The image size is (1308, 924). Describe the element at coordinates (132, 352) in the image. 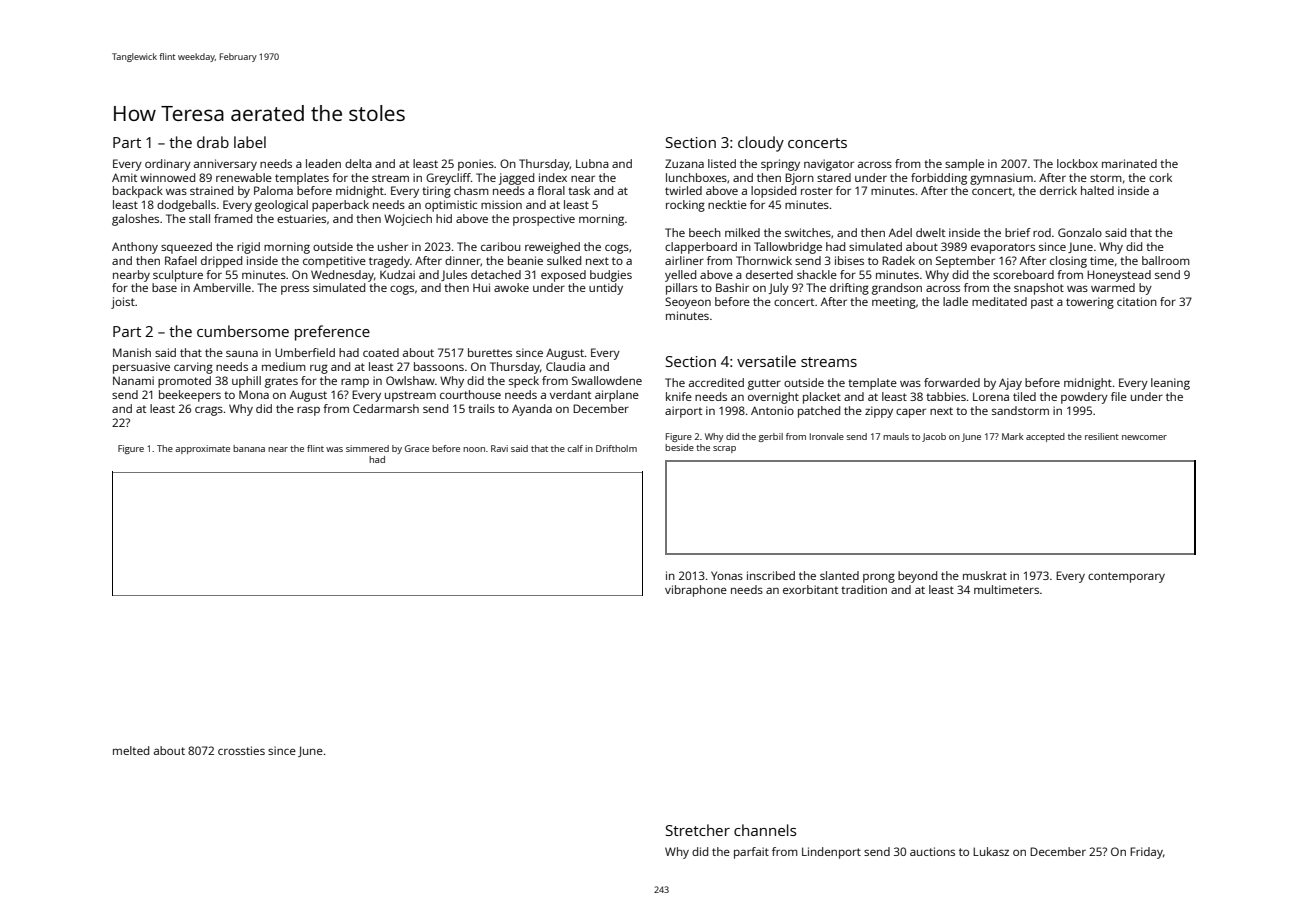

I see `Manish` at that location.
